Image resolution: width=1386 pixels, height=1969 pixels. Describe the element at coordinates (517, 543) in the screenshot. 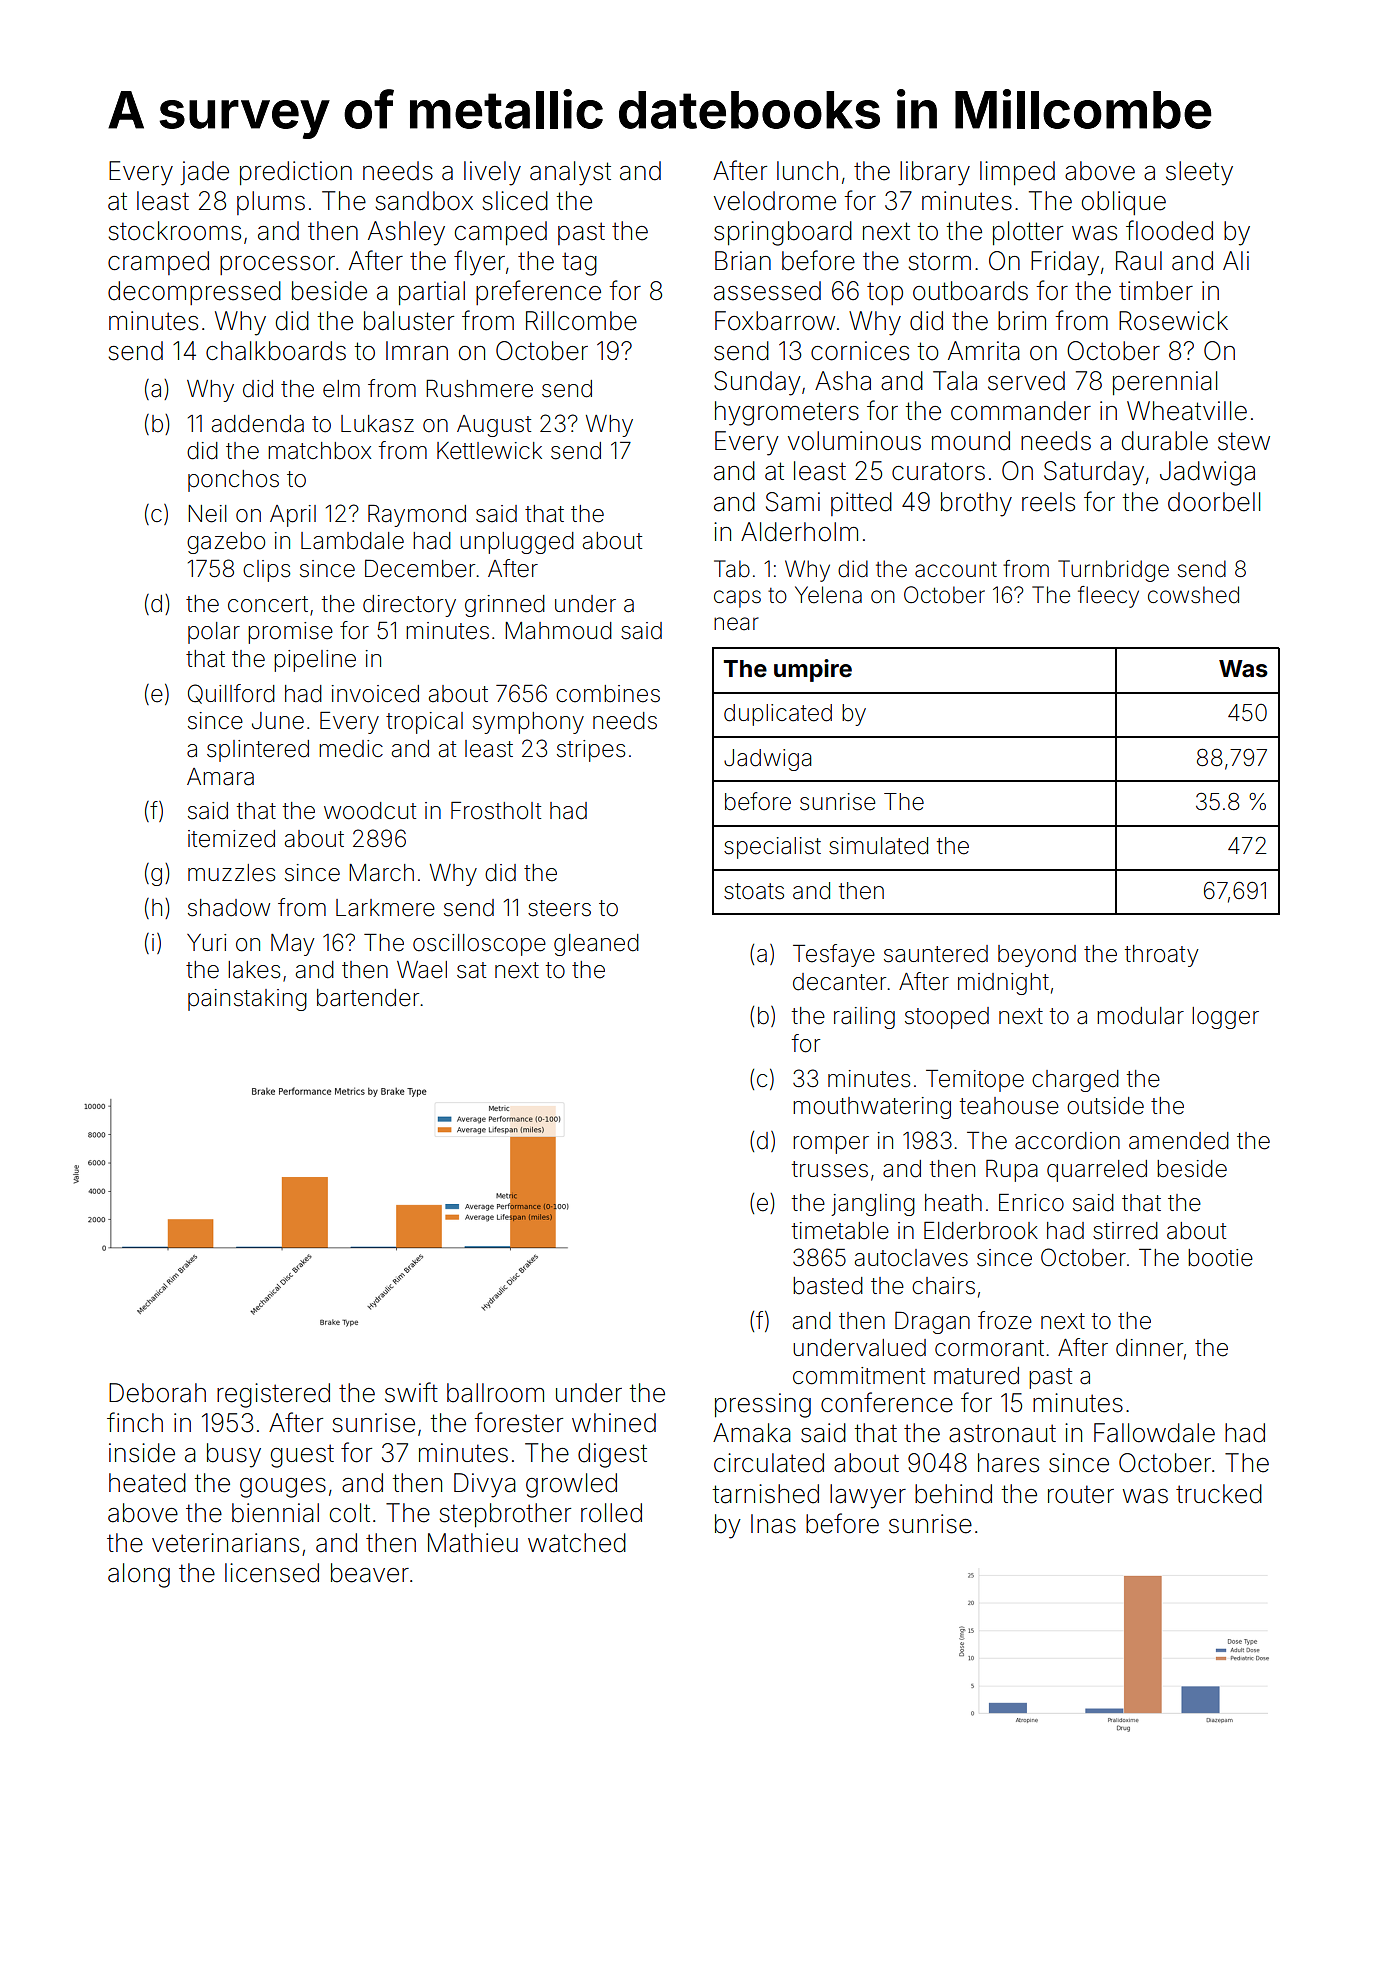

I see `unplugged` at that location.
